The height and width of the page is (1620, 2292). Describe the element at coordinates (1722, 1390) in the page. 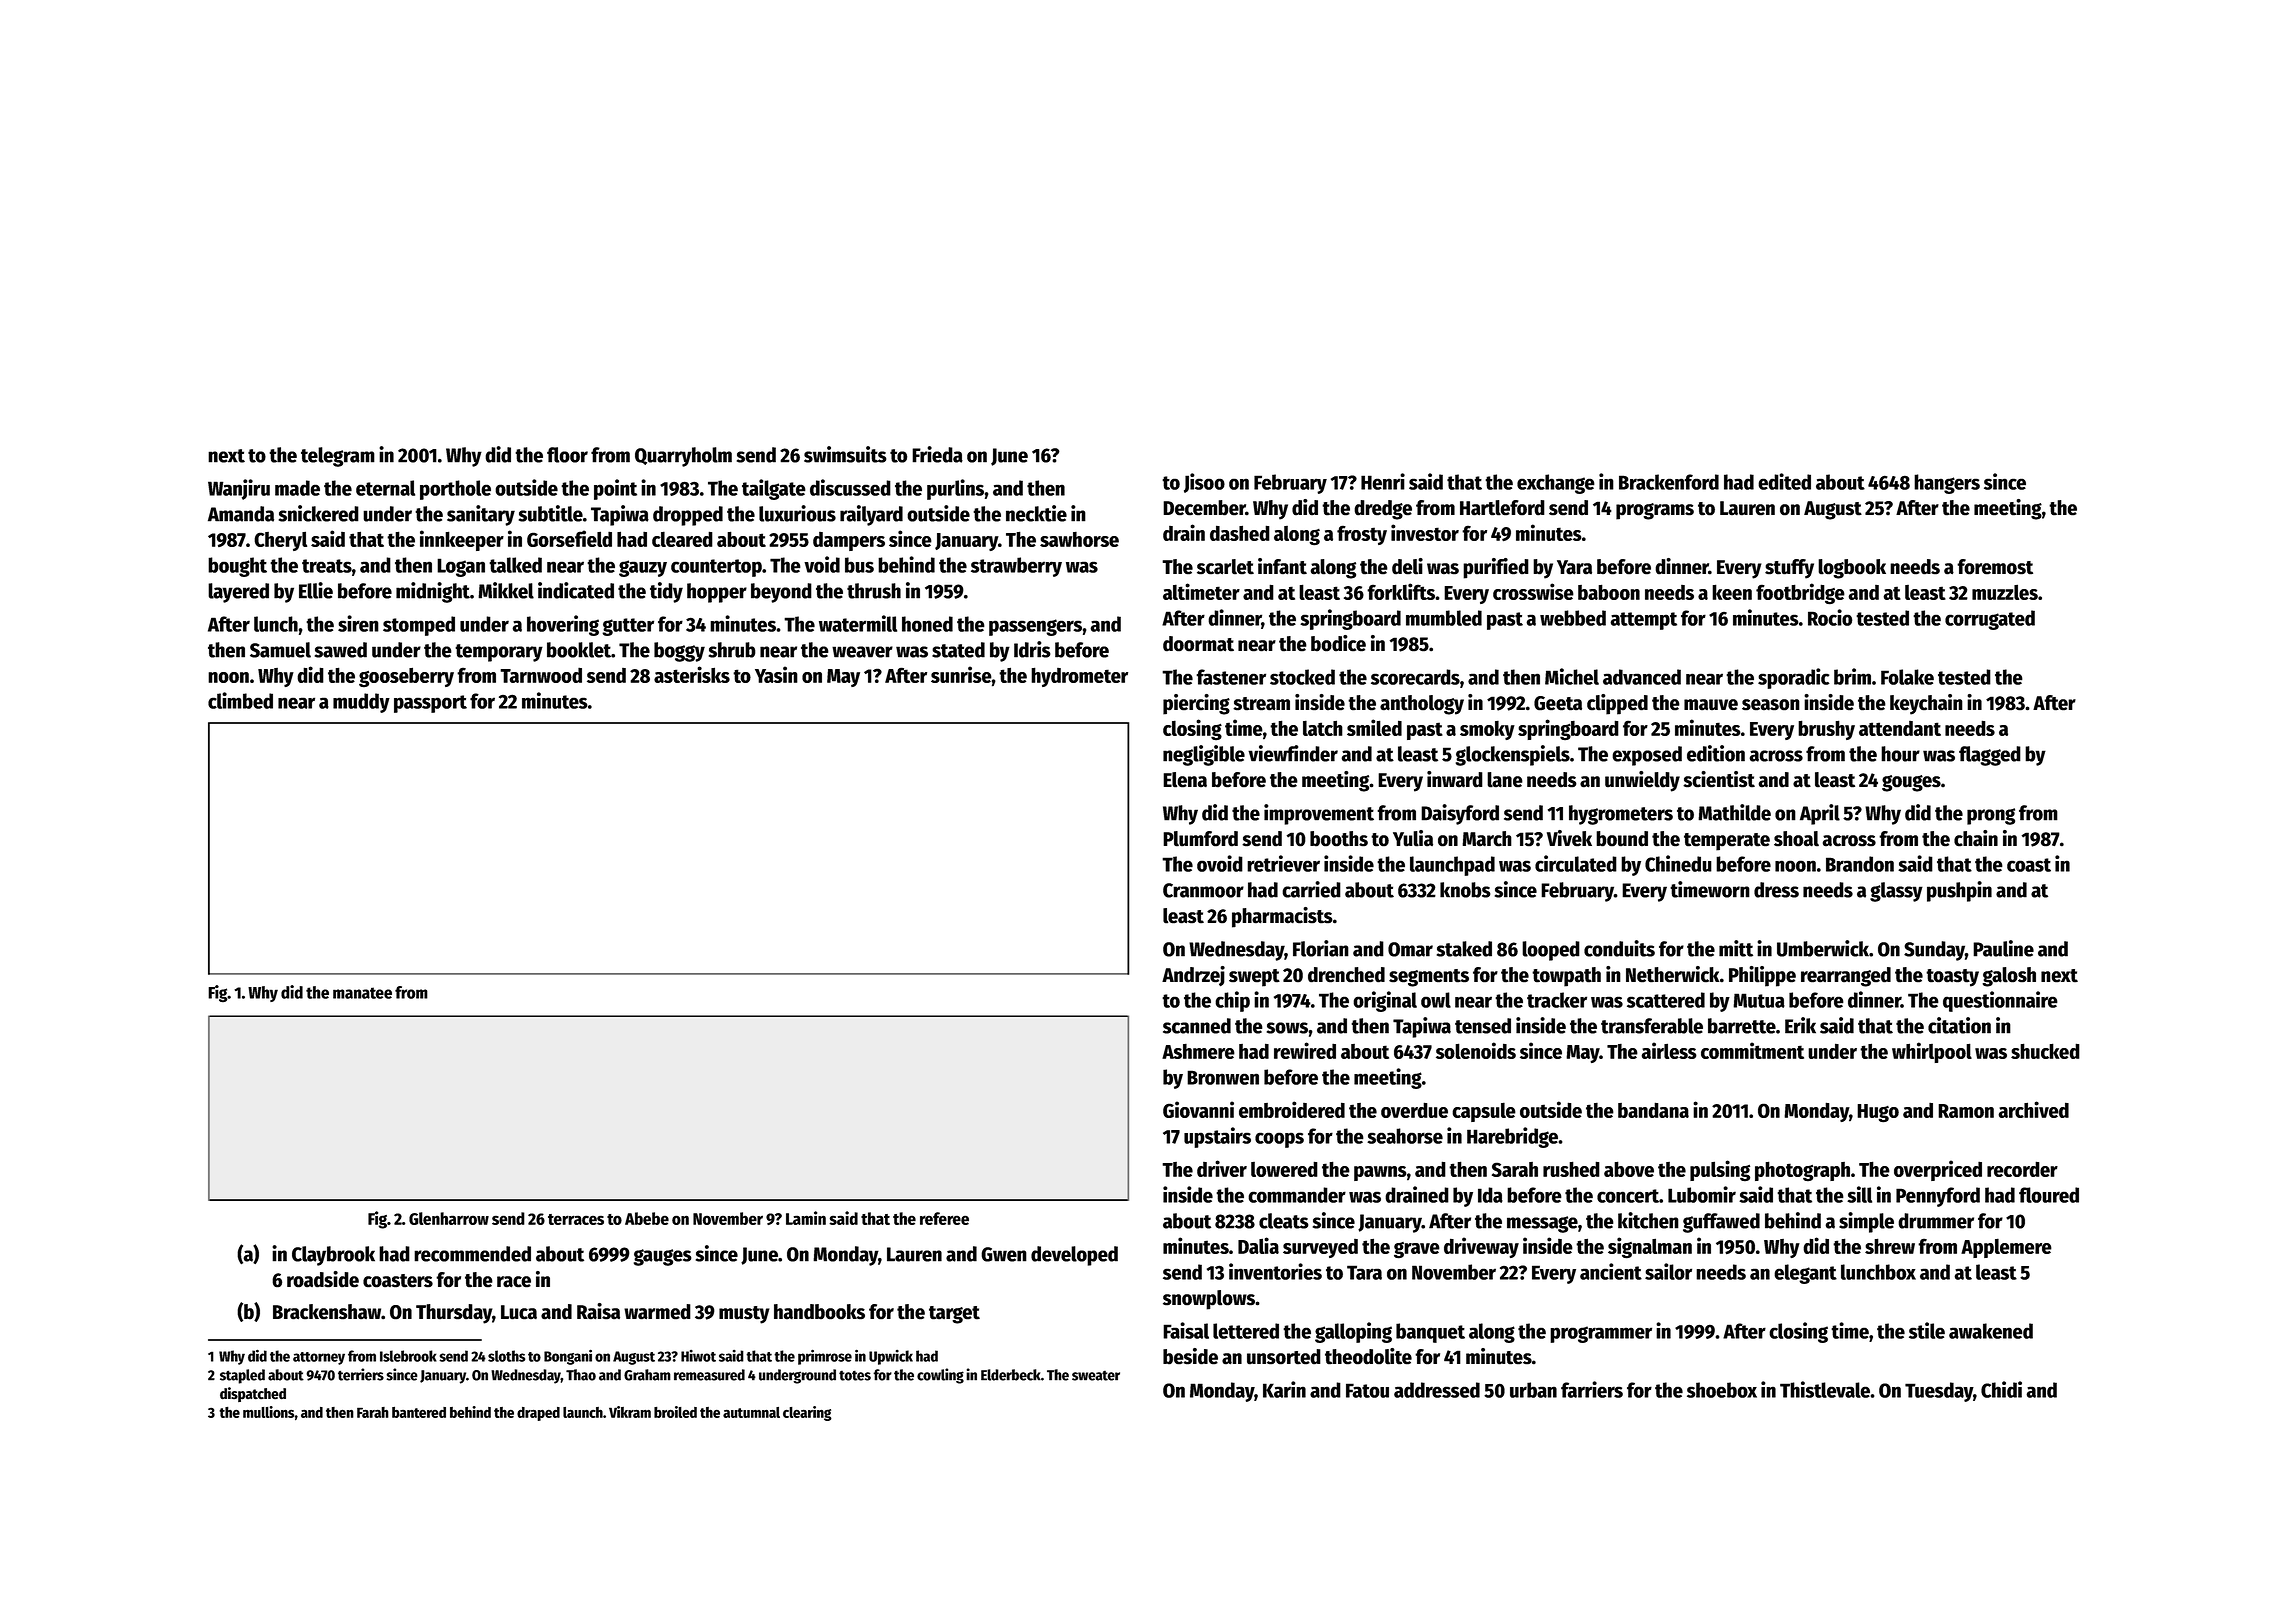

I see `shoebox` at that location.
